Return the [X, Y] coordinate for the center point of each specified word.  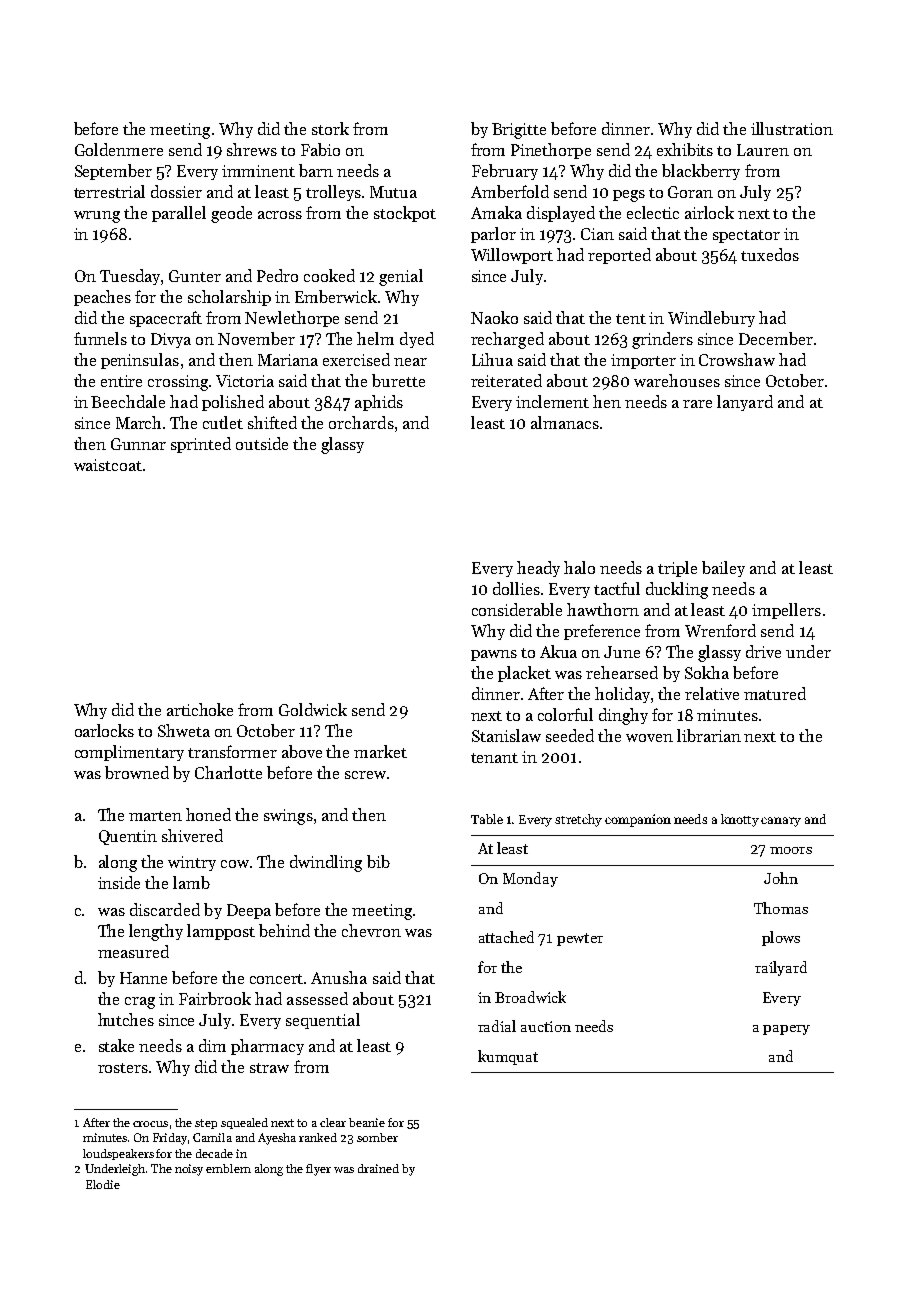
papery [786, 1030]
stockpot [405, 214]
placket [524, 674]
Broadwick [530, 997]
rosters [123, 1068]
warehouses [677, 380]
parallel [179, 214]
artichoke [200, 709]
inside [119, 882]
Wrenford [720, 630]
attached [506, 937]
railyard [781, 968]
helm [375, 338]
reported [619, 256]
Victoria [245, 381]
